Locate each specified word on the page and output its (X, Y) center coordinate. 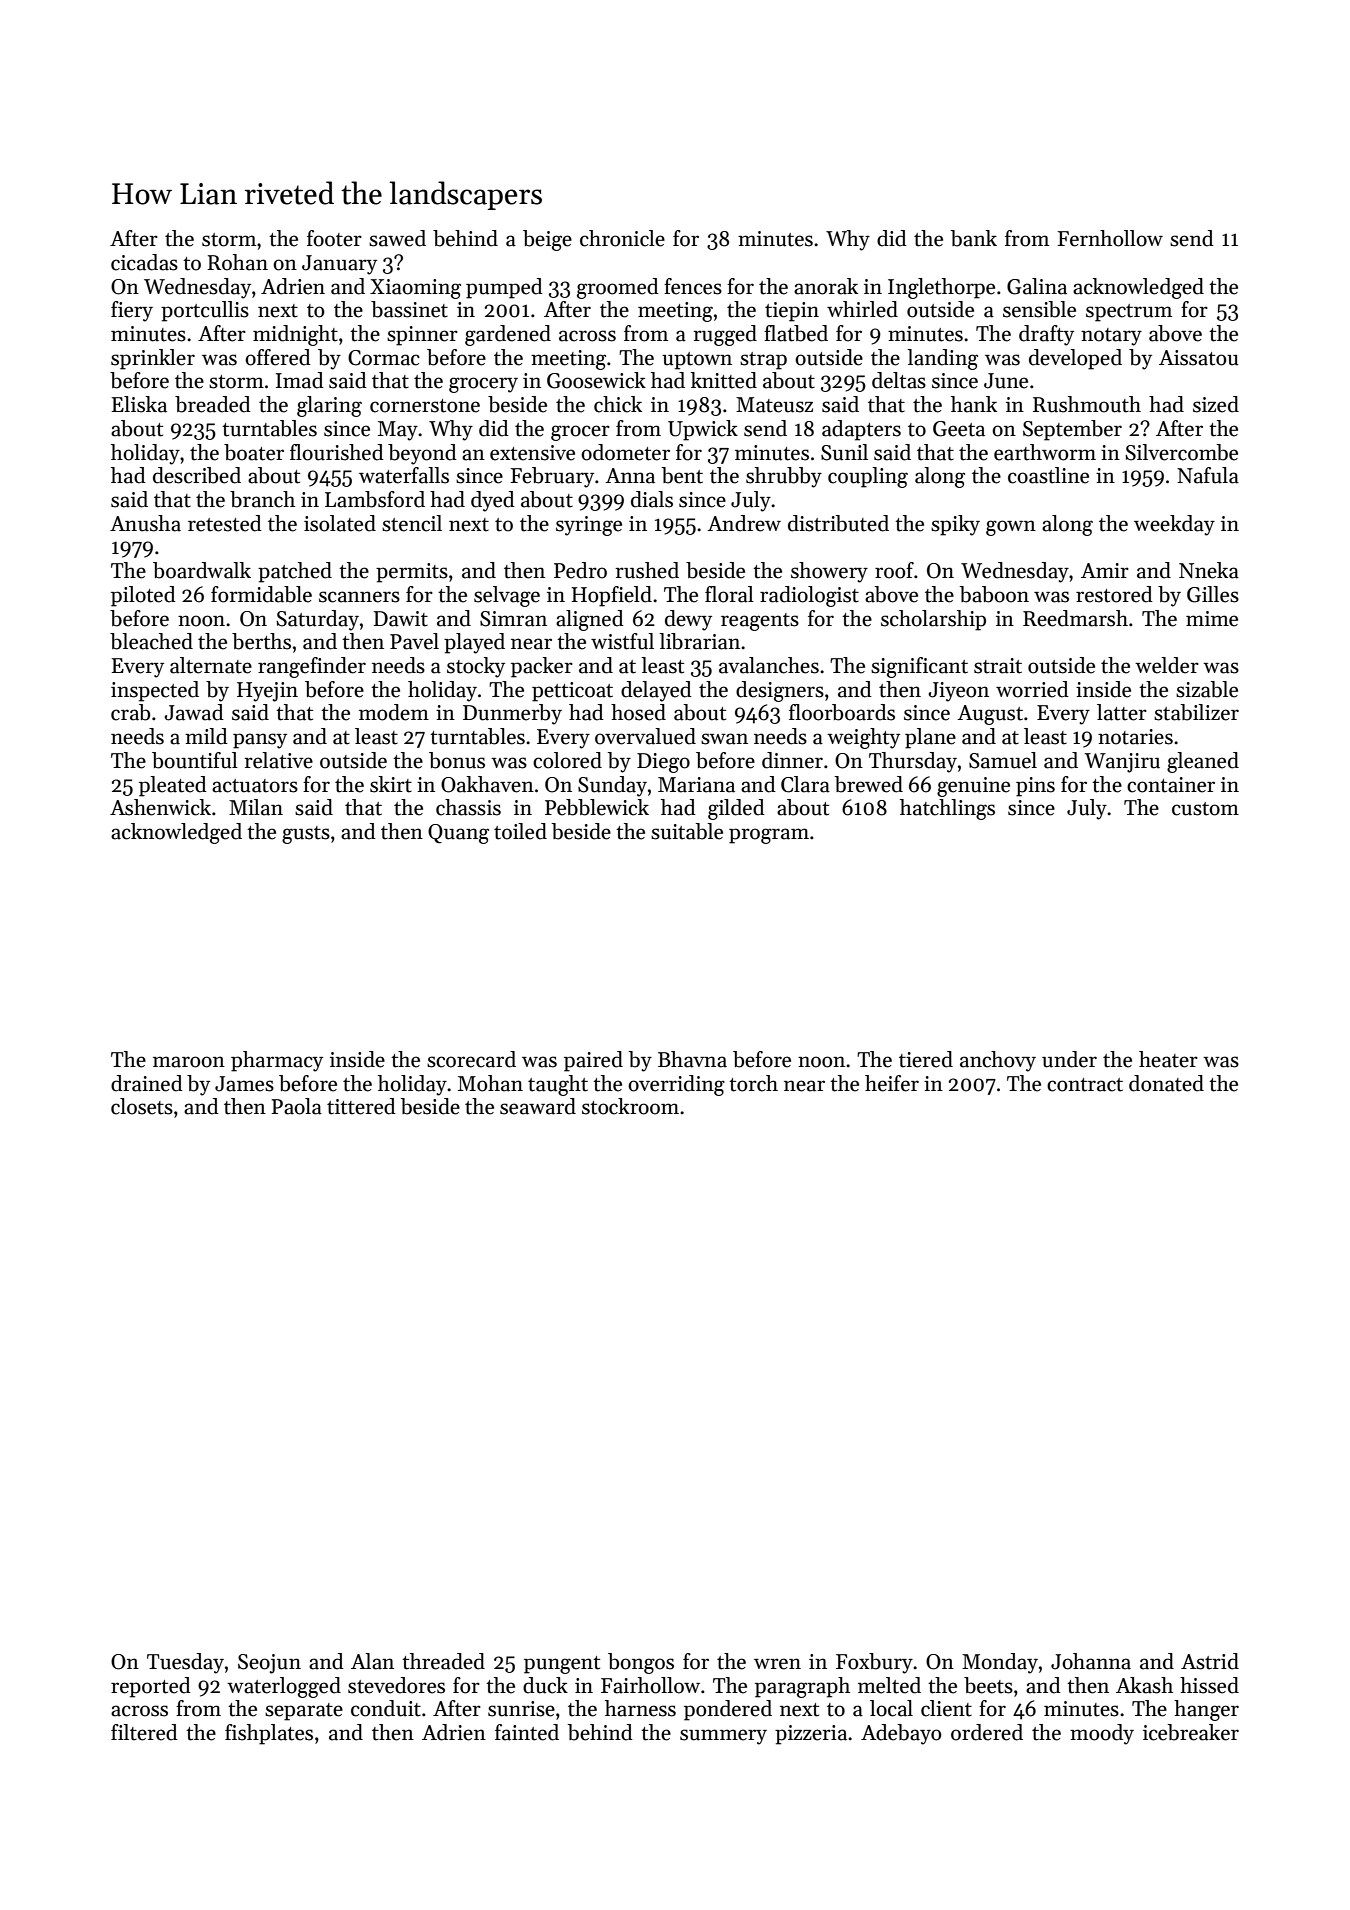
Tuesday (185, 1663)
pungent (562, 1665)
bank (974, 238)
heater (1168, 1059)
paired (593, 1061)
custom (1205, 809)
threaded (443, 1661)
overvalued (645, 736)
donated (1166, 1083)
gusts (306, 835)
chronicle (622, 238)
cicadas (144, 262)
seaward (538, 1106)
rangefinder (312, 667)
